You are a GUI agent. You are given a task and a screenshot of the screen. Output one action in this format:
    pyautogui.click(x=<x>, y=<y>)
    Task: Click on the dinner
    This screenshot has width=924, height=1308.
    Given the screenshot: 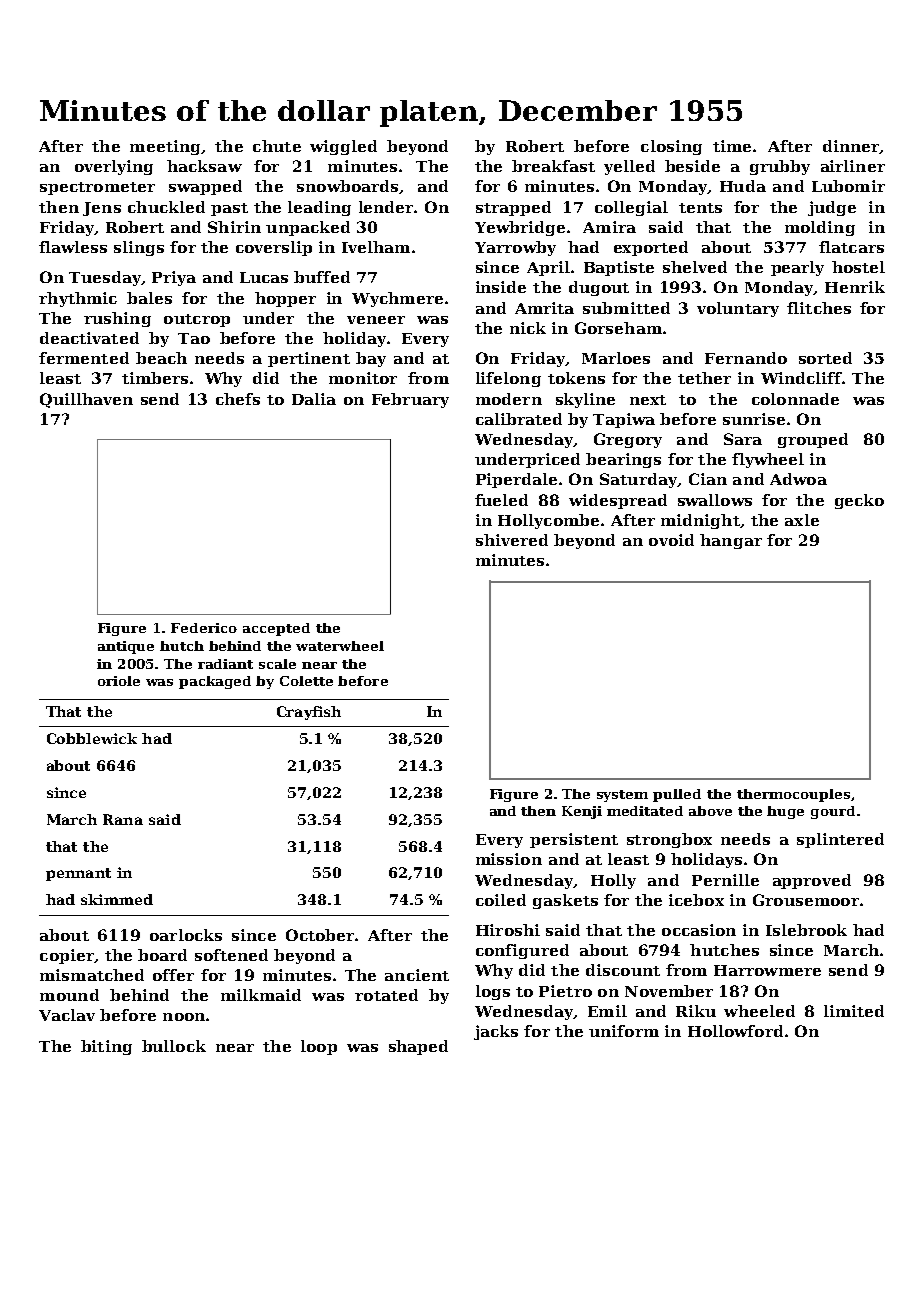 What is the action you would take?
    pyautogui.click(x=851, y=147)
